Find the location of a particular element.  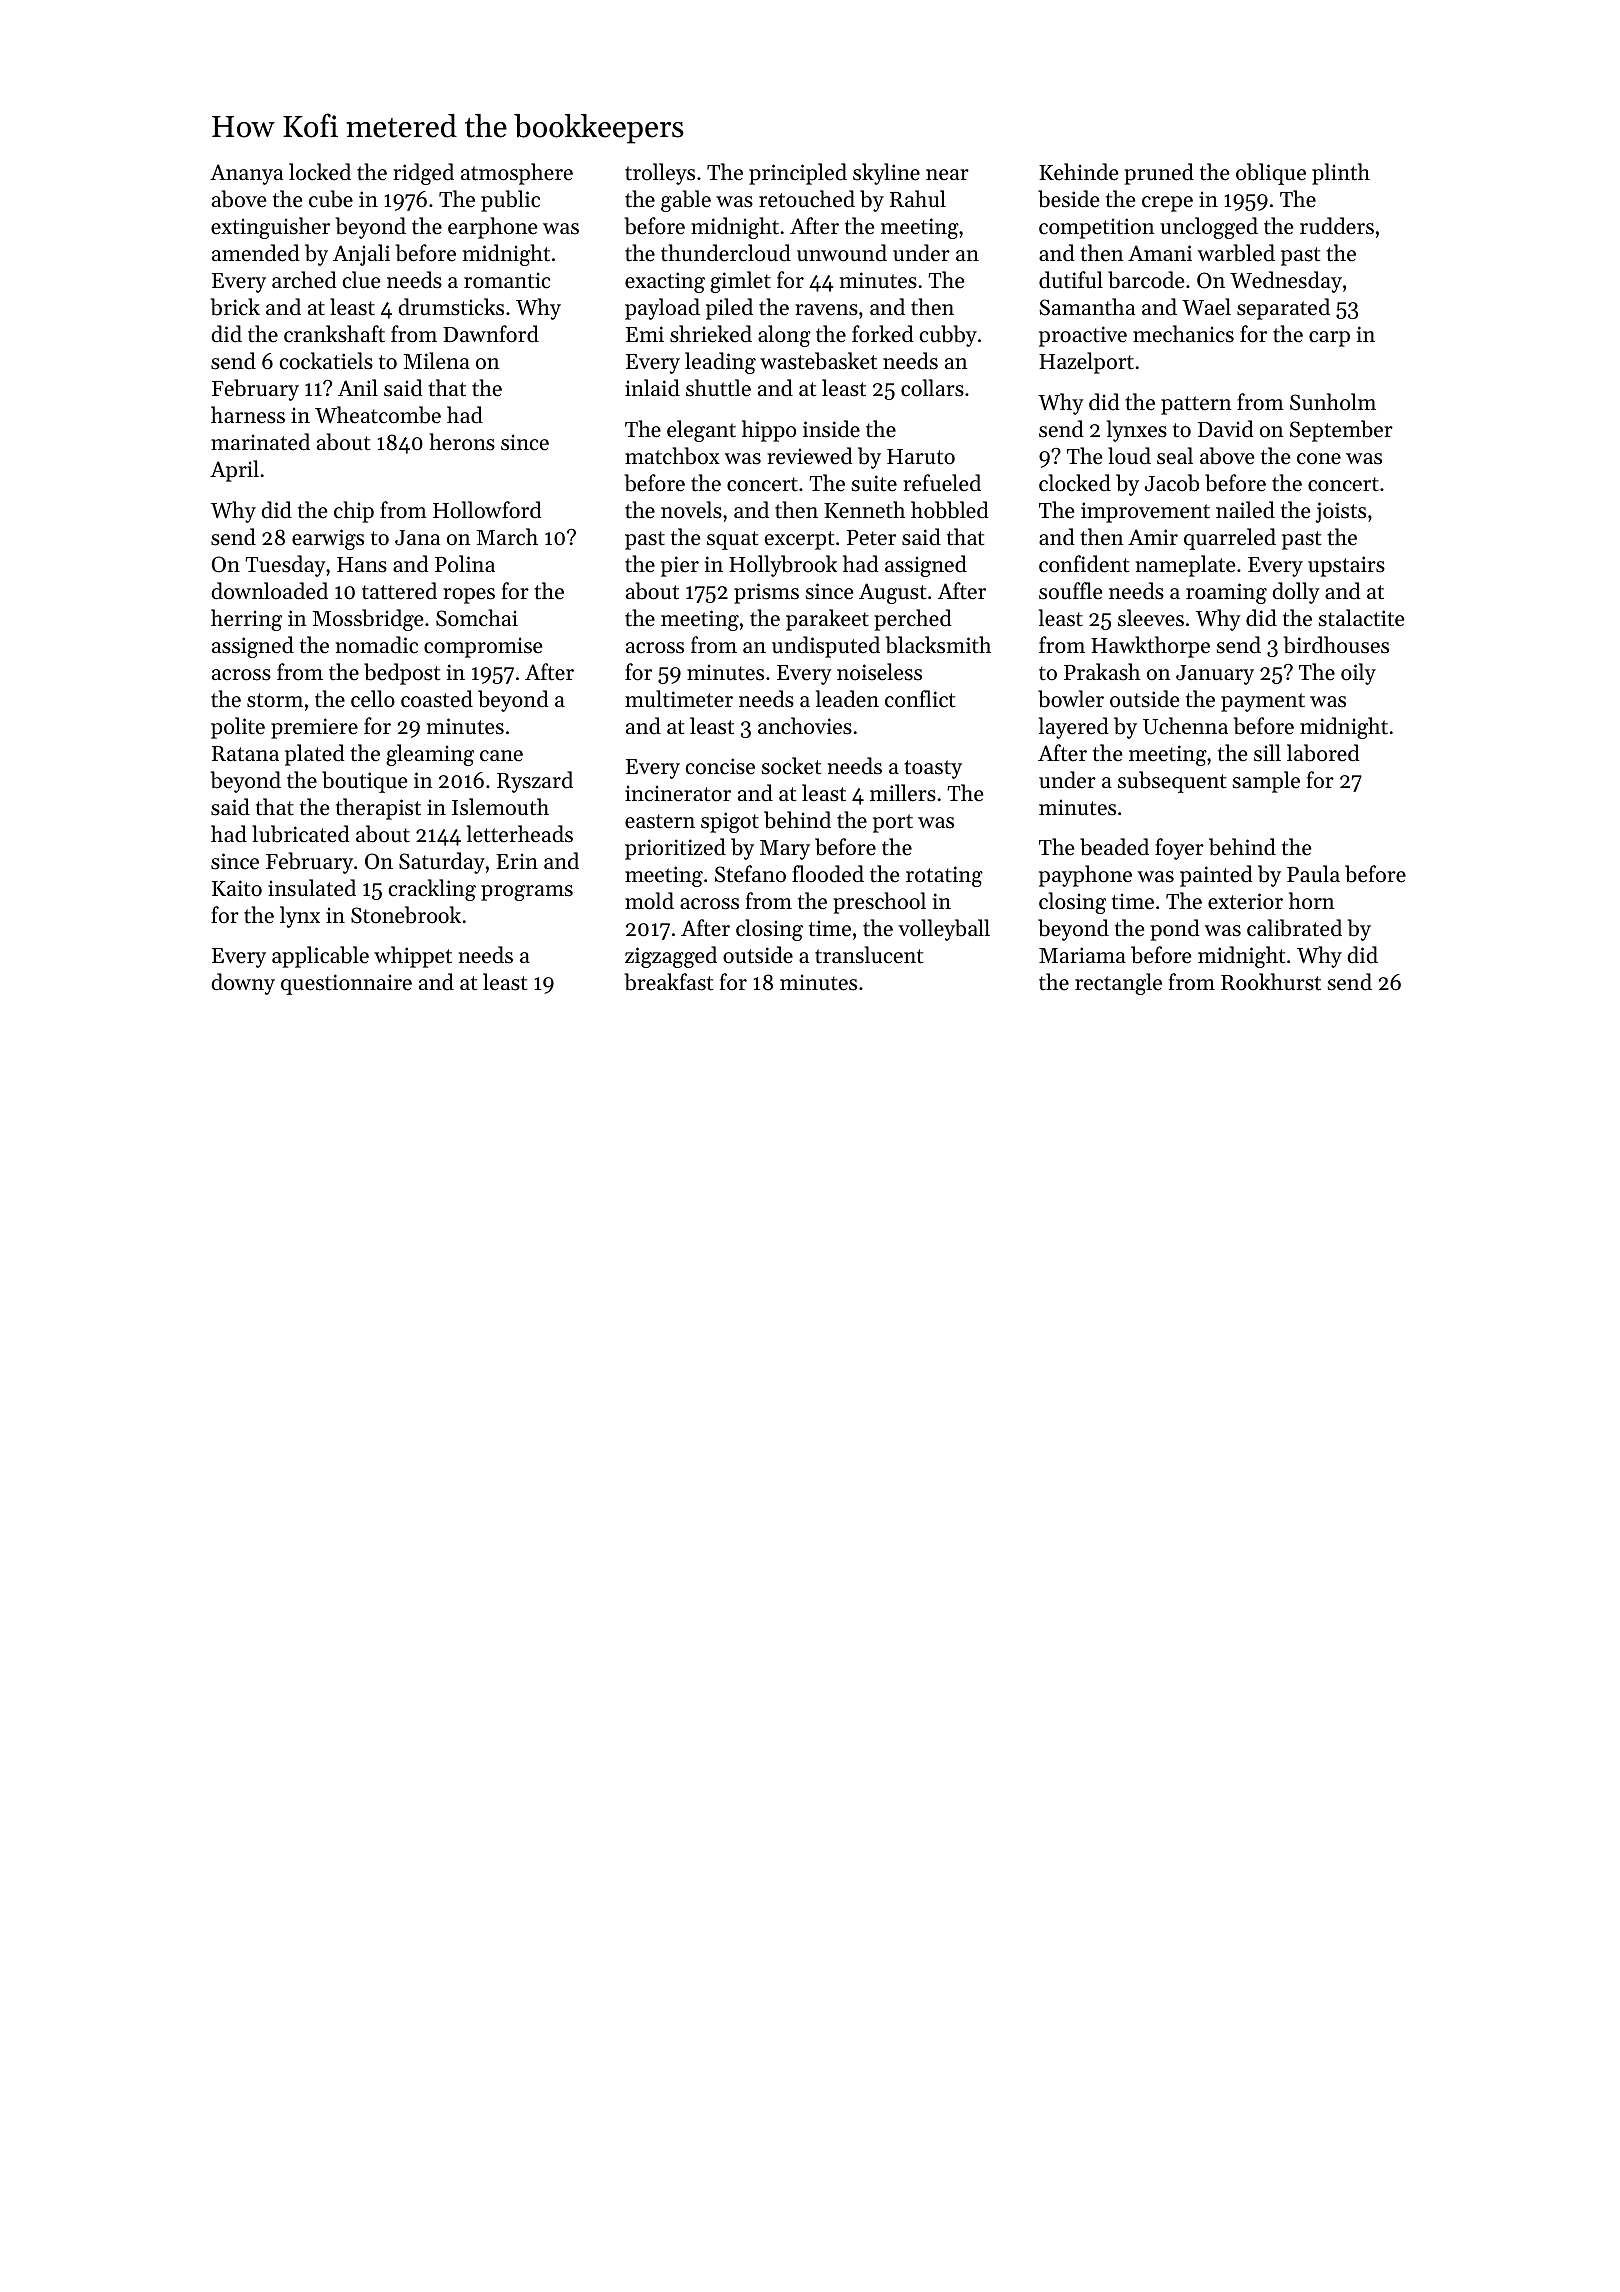

lubricated is located at coordinates (301, 834).
